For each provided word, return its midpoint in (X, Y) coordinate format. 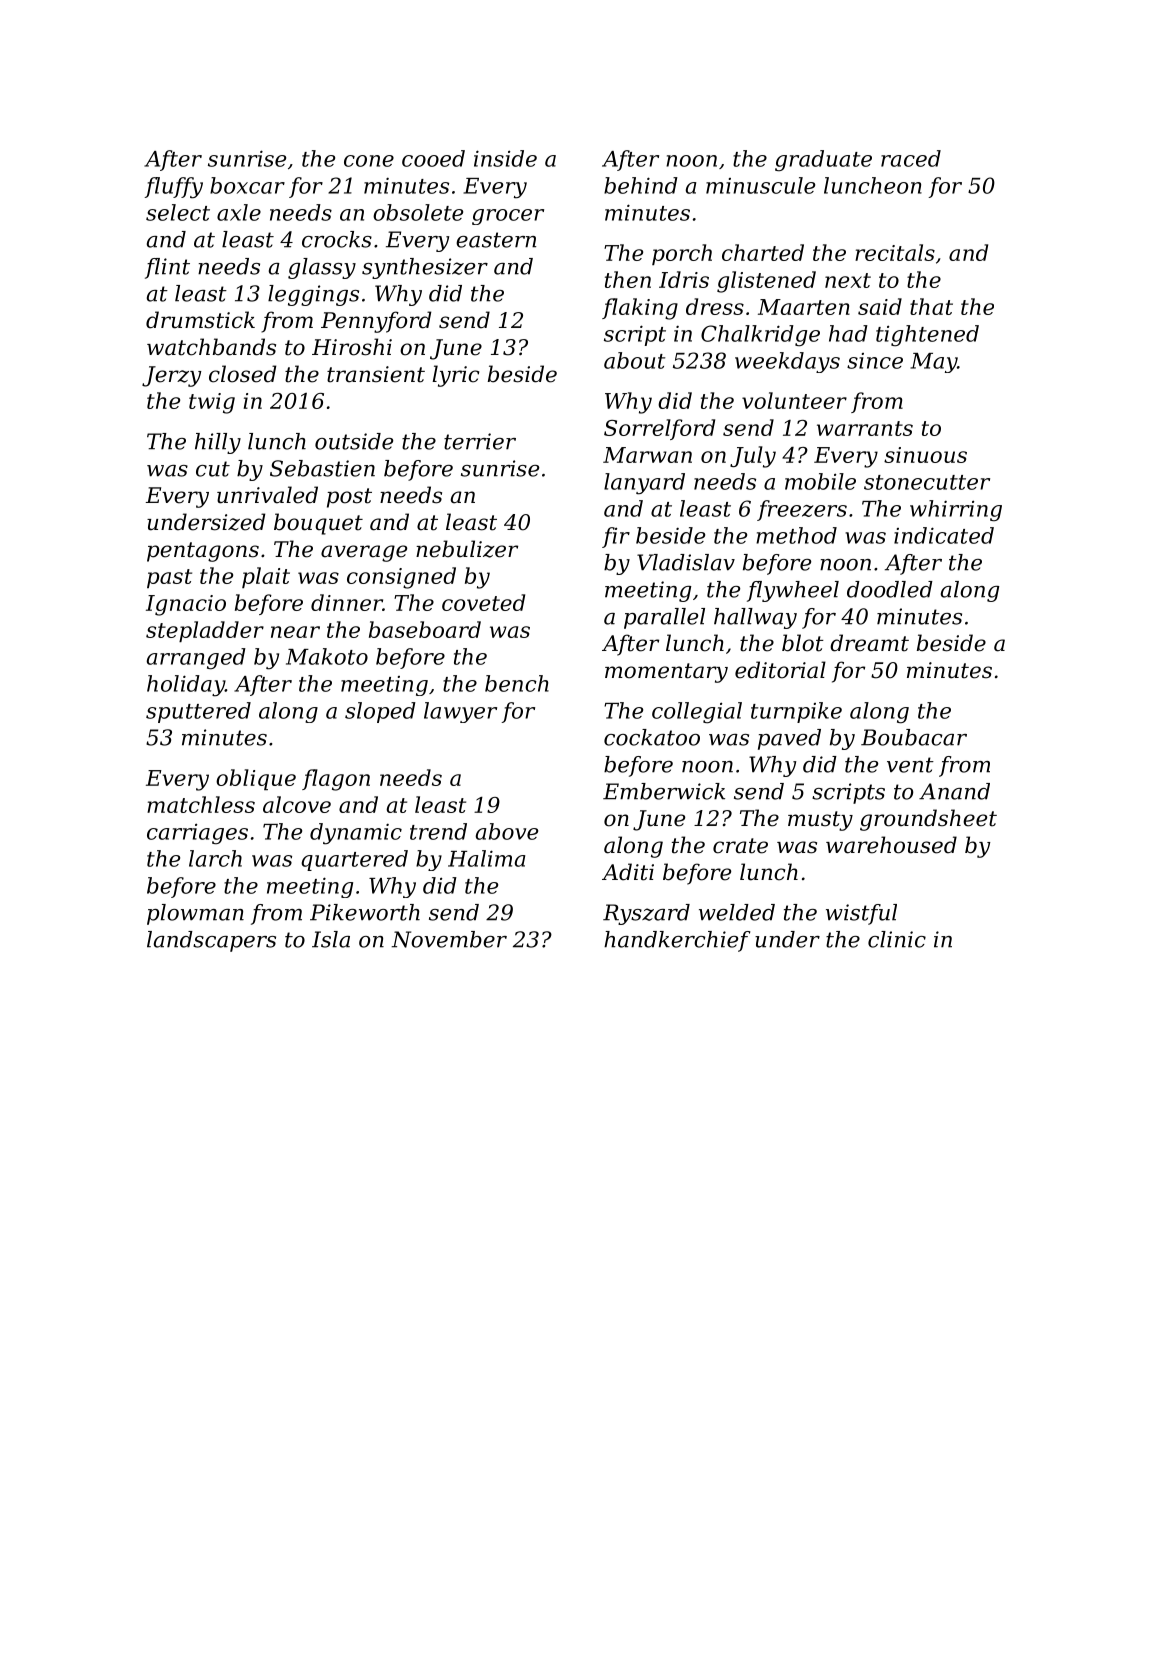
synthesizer (425, 268)
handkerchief (677, 941)
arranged (196, 659)
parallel (664, 618)
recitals (895, 252)
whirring (956, 510)
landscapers (211, 941)
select (178, 212)
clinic (897, 939)
